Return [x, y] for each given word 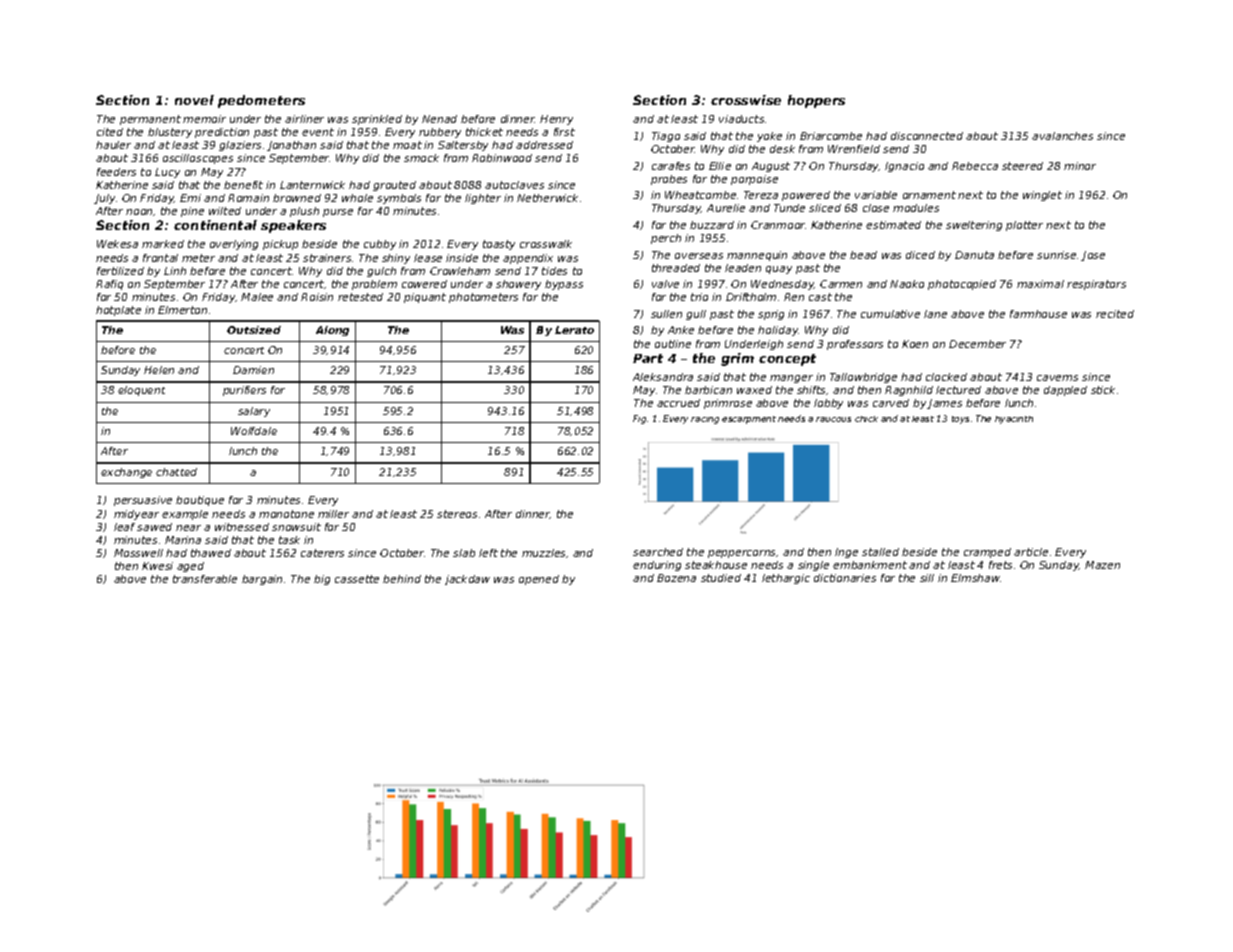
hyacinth [1014, 420]
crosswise [746, 100]
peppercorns [741, 554]
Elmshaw [975, 578]
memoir [204, 119]
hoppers [816, 101]
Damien [253, 370]
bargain [262, 580]
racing [705, 420]
